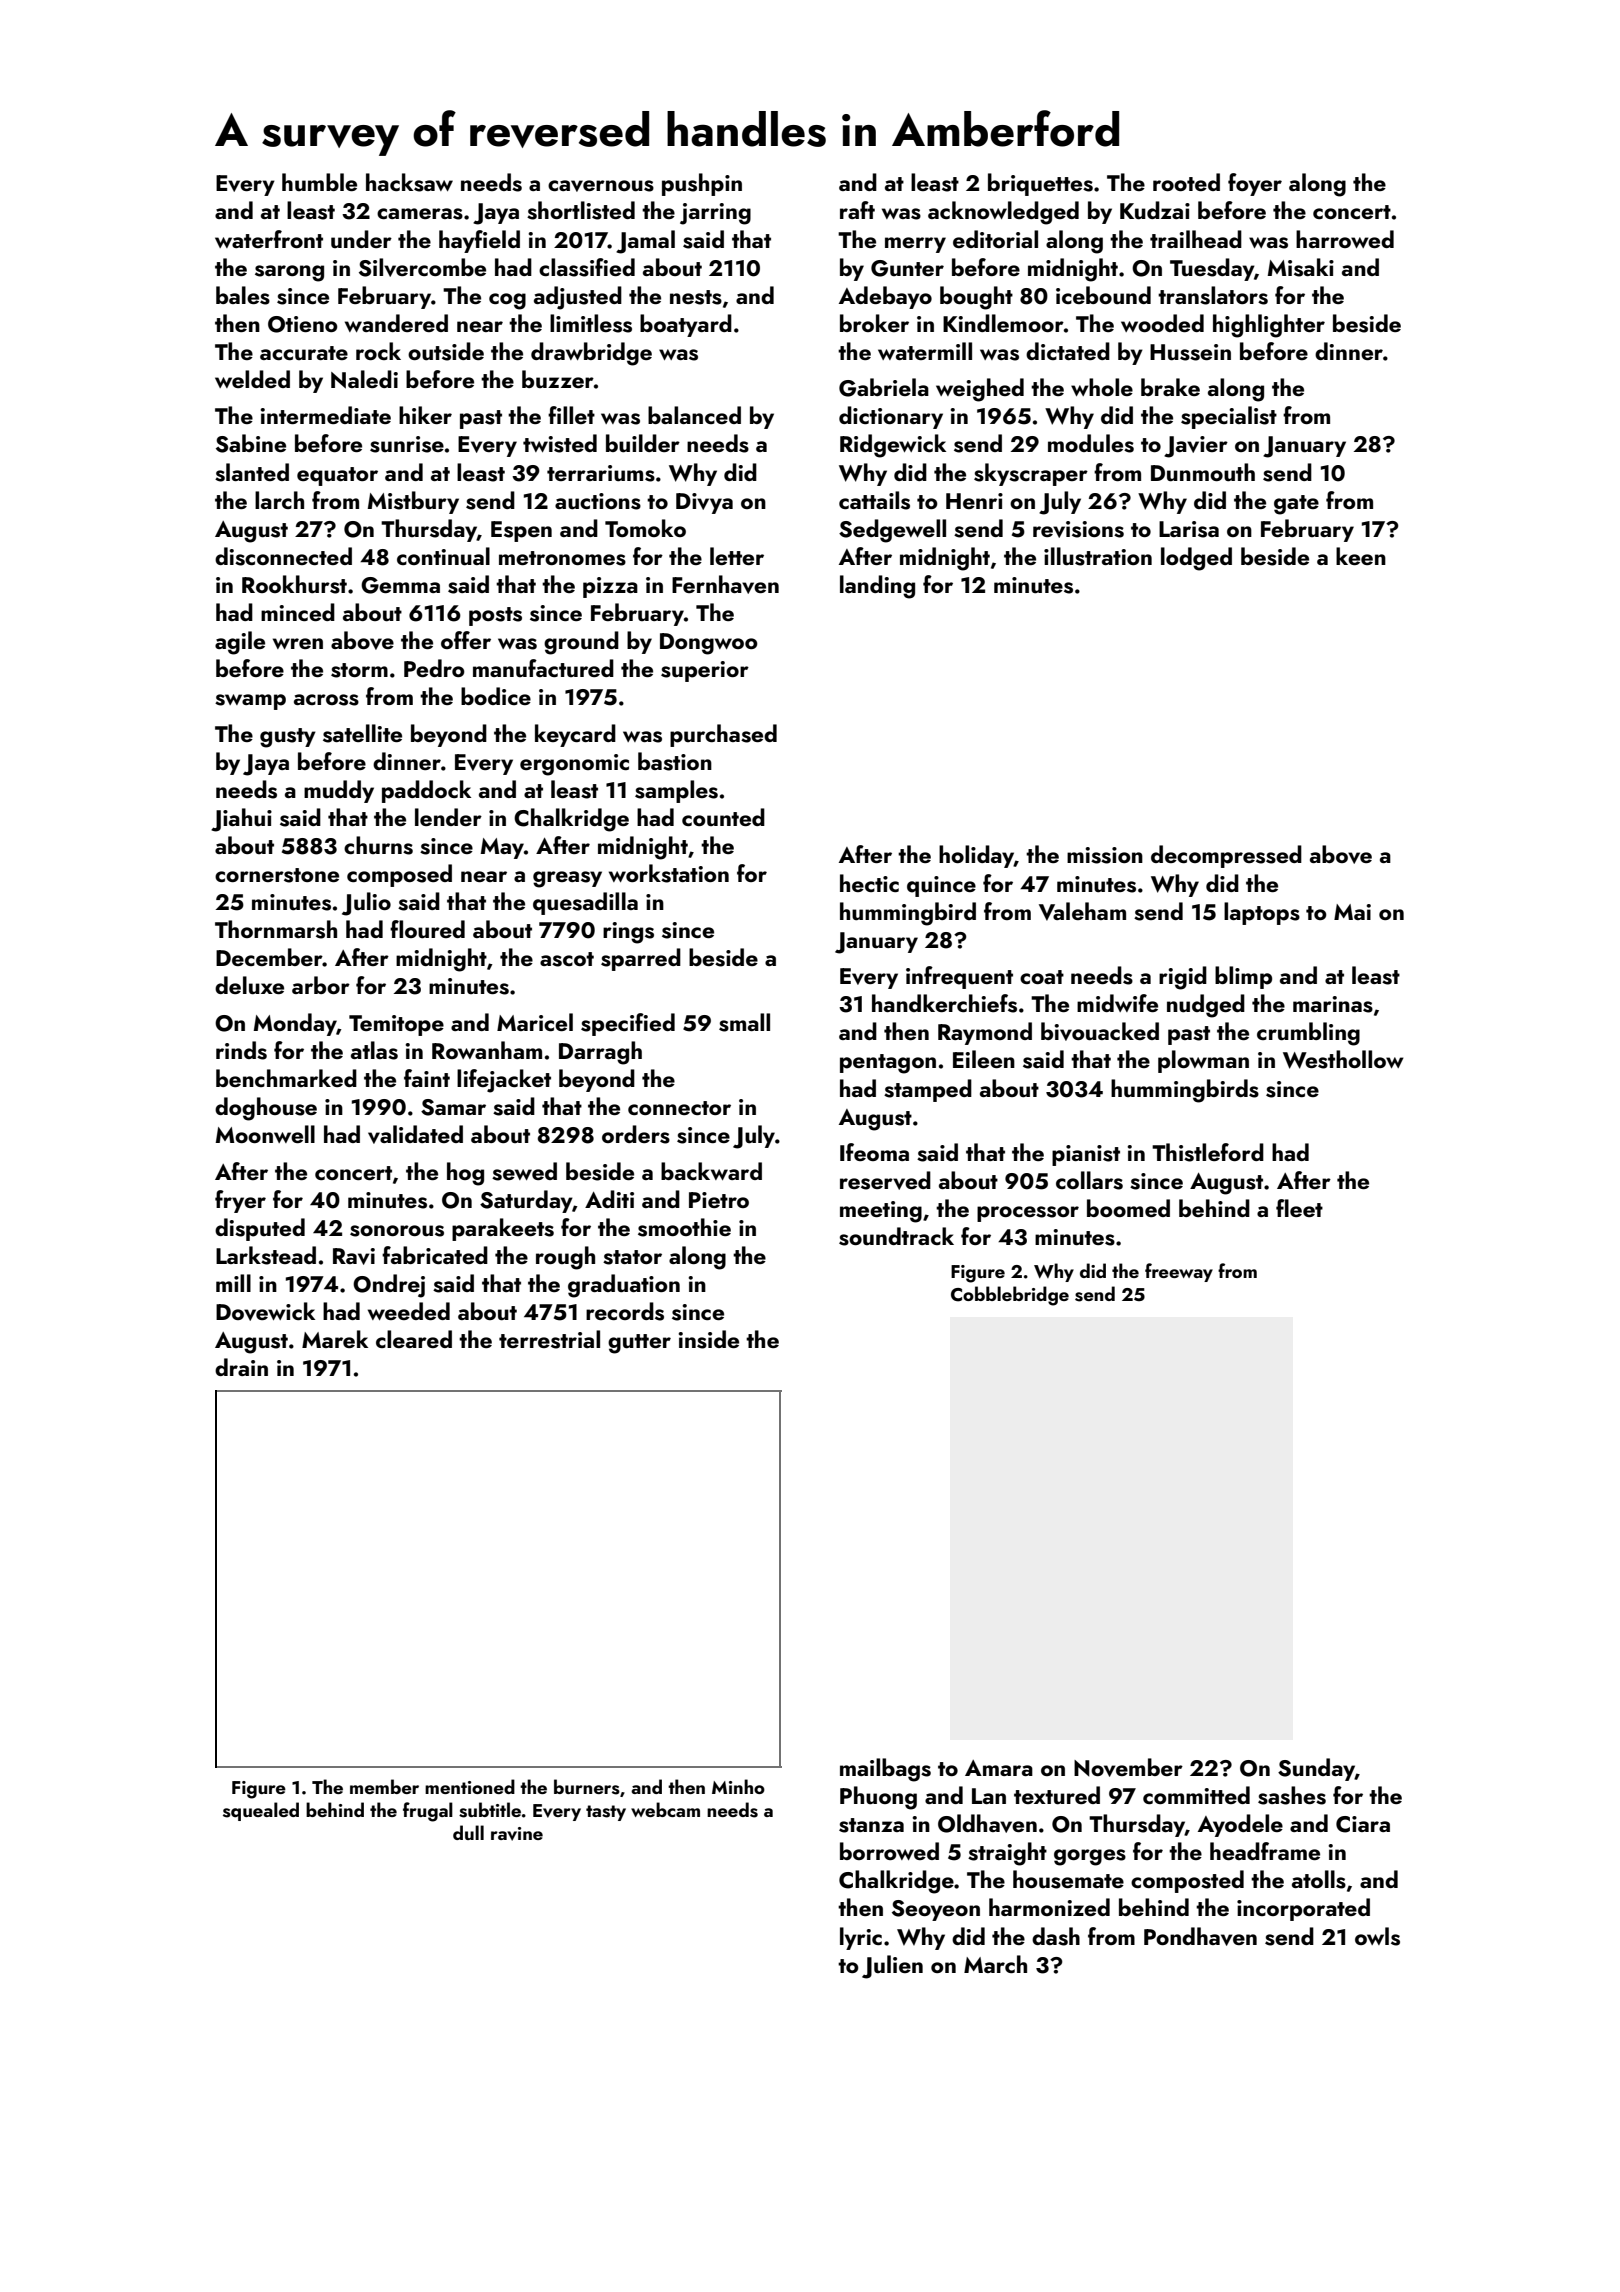 This screenshot has width=1620, height=2292. What do you see at coordinates (1010, 1296) in the screenshot?
I see `Cobblebridge` at bounding box center [1010, 1296].
